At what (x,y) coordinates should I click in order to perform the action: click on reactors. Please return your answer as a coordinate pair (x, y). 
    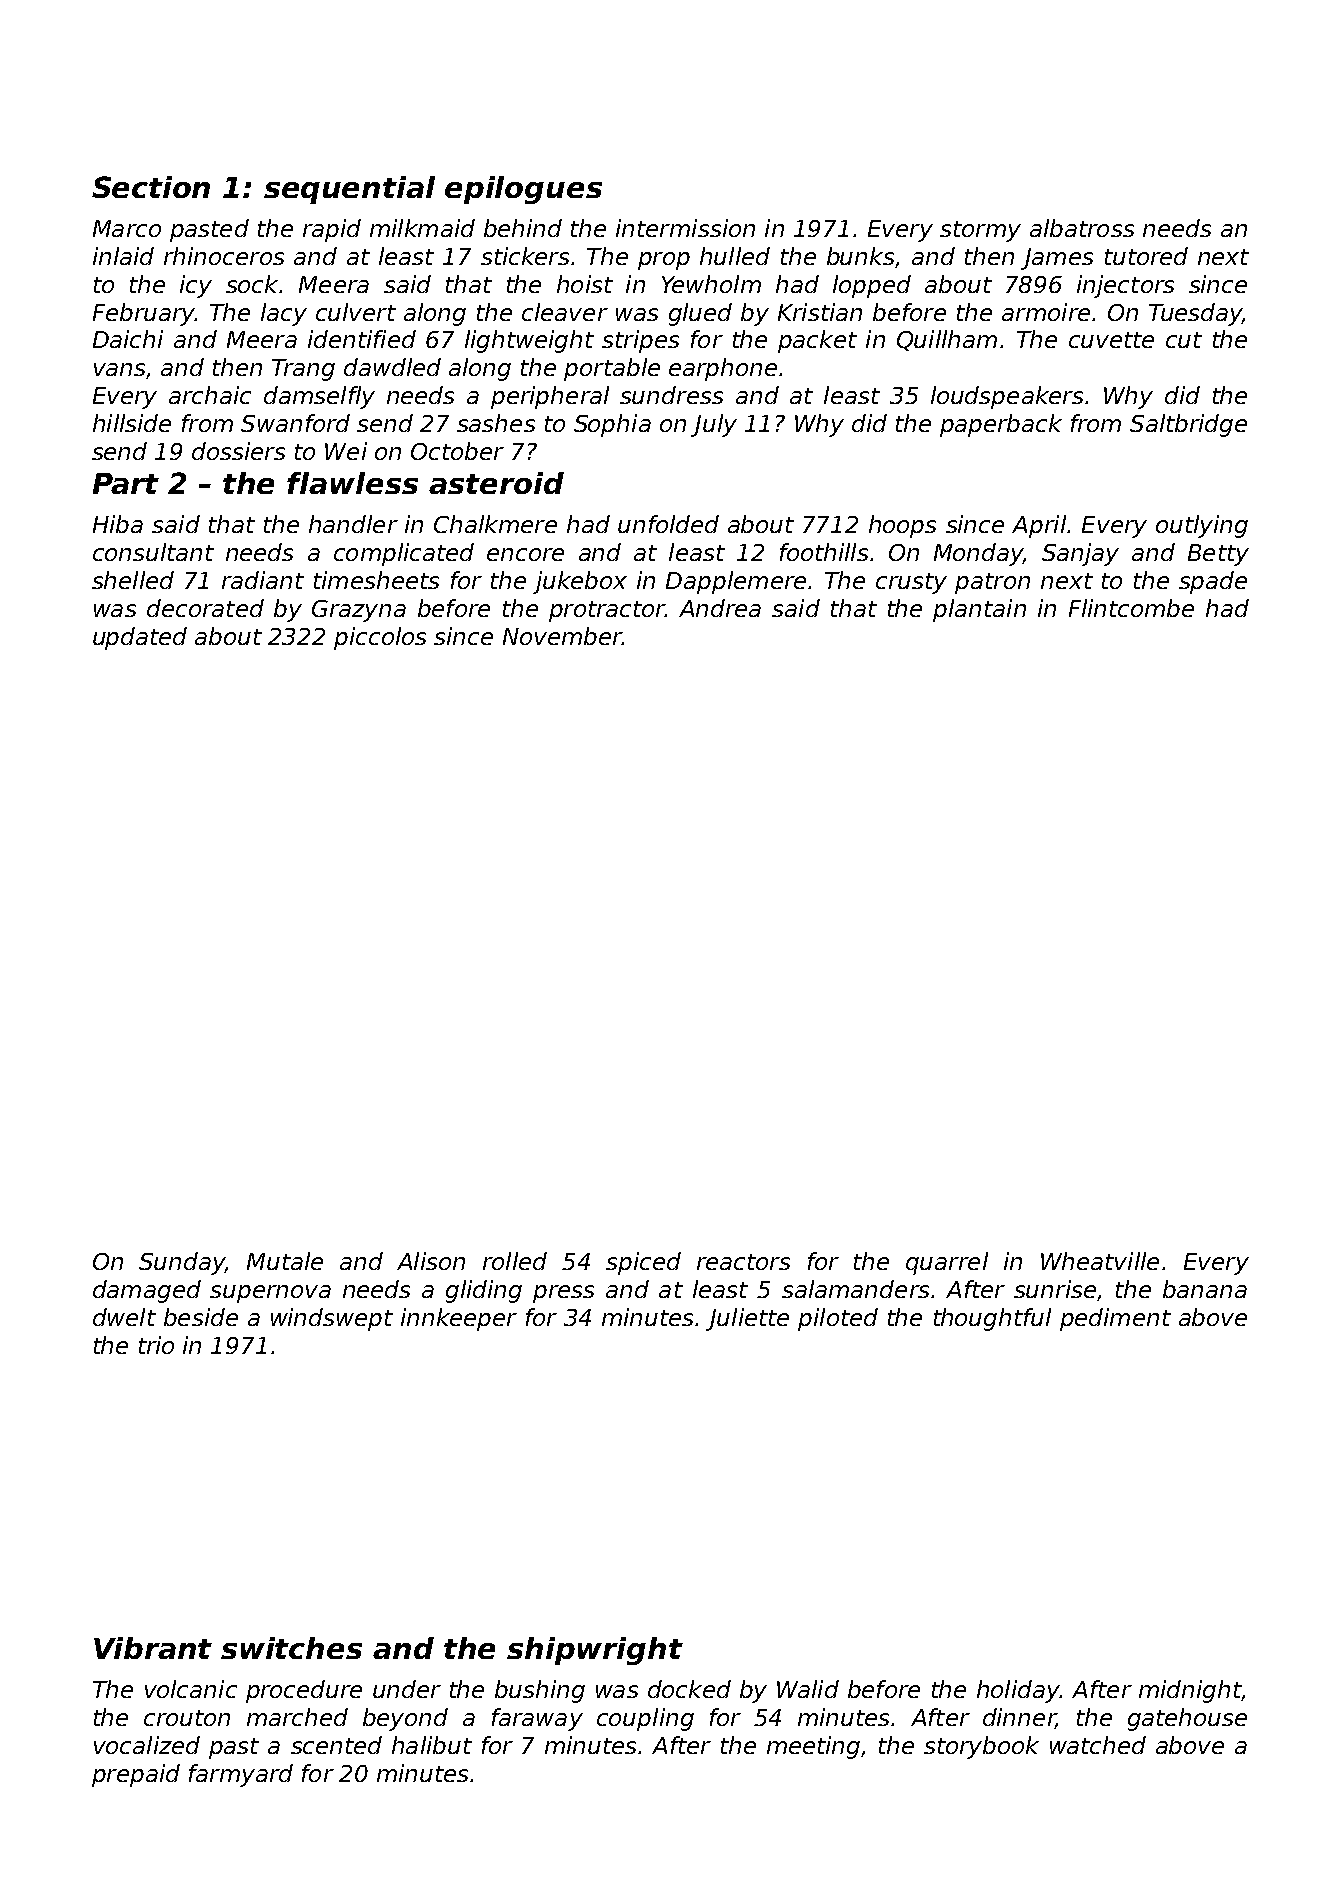
    Looking at the image, I should click on (743, 1262).
